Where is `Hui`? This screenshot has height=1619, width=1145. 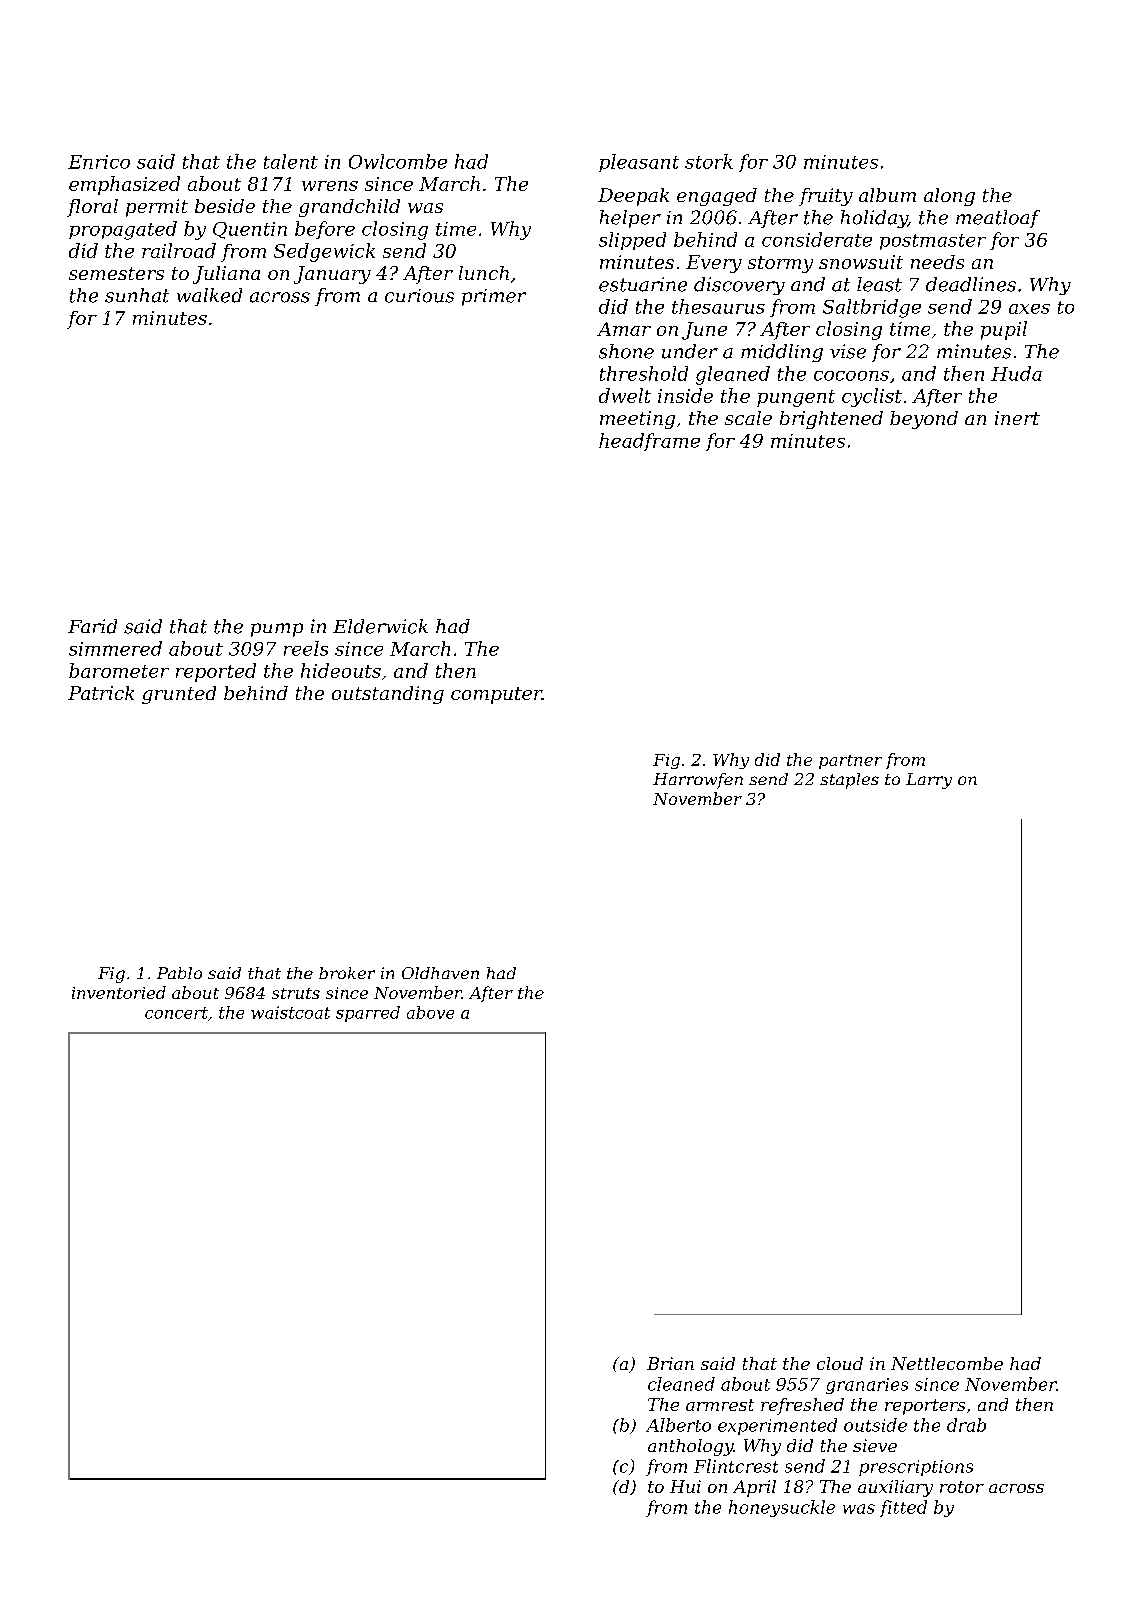
Hui is located at coordinates (685, 1486).
